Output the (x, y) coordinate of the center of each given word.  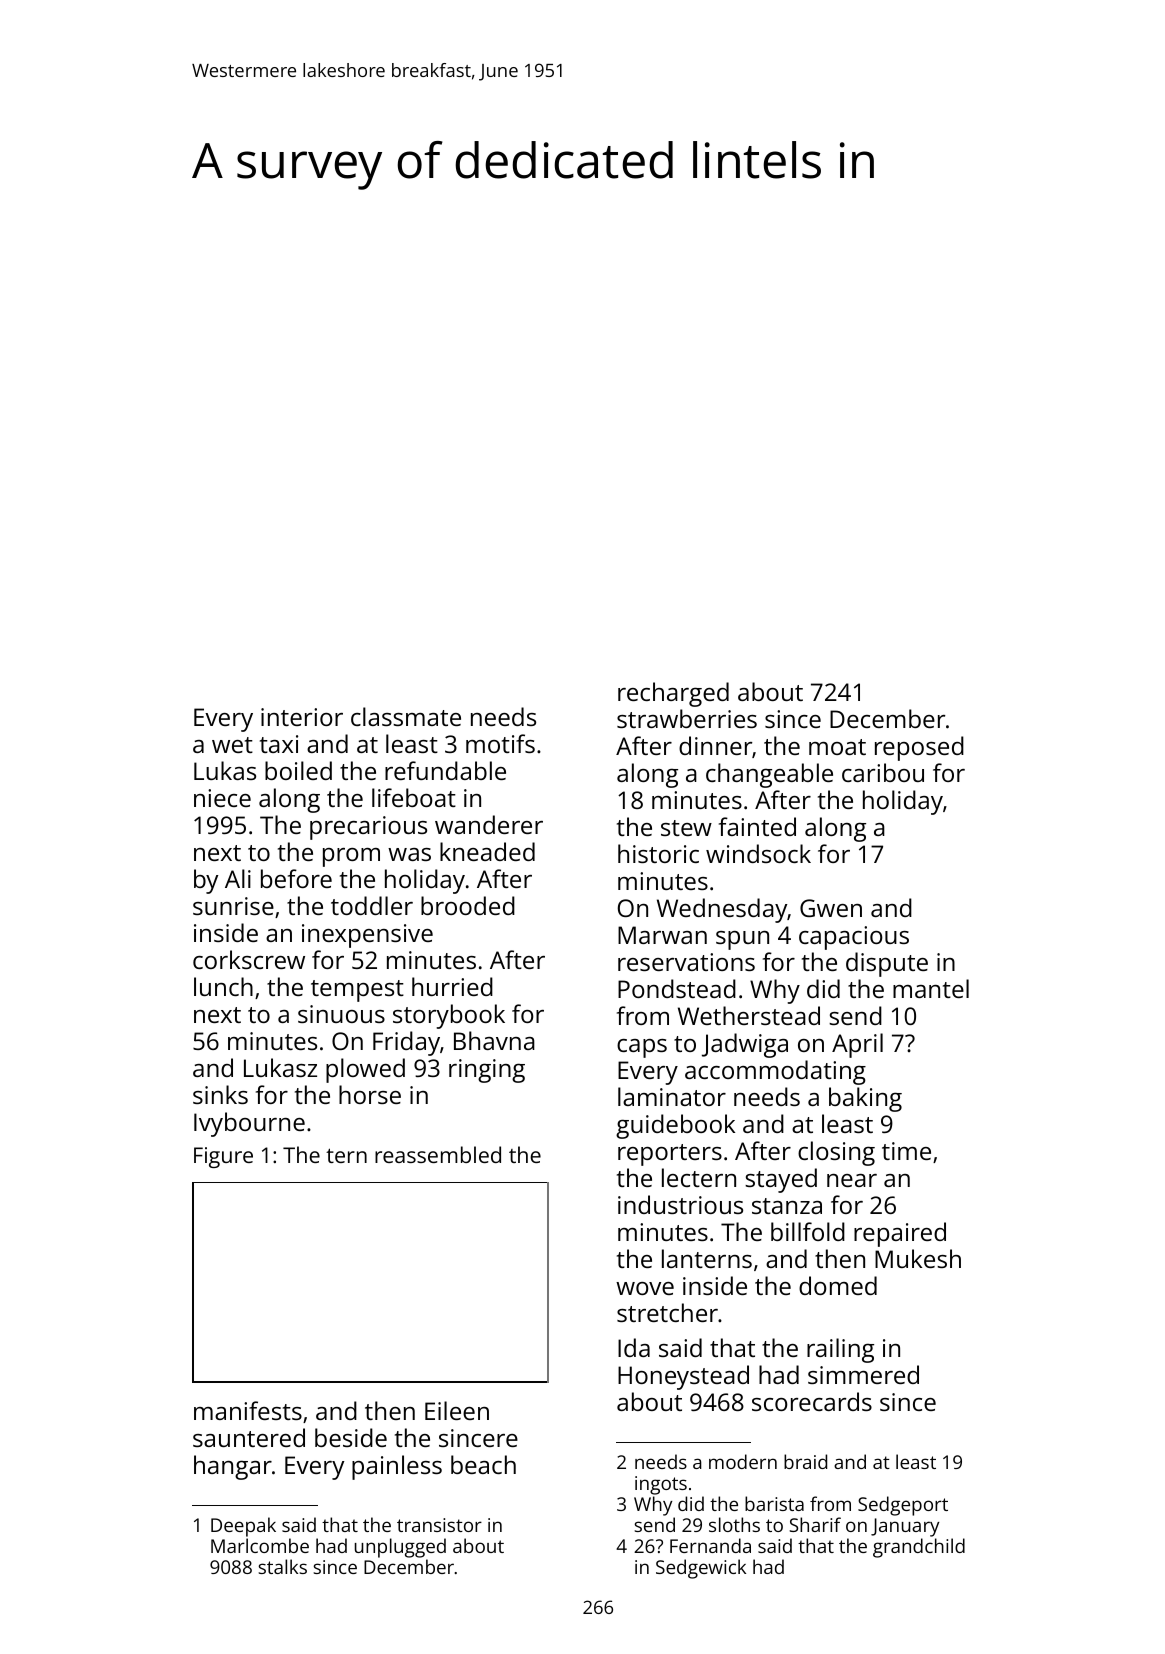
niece (222, 798)
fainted (757, 826)
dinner (715, 745)
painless (397, 1467)
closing (836, 1153)
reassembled (438, 1154)
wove (645, 1288)
